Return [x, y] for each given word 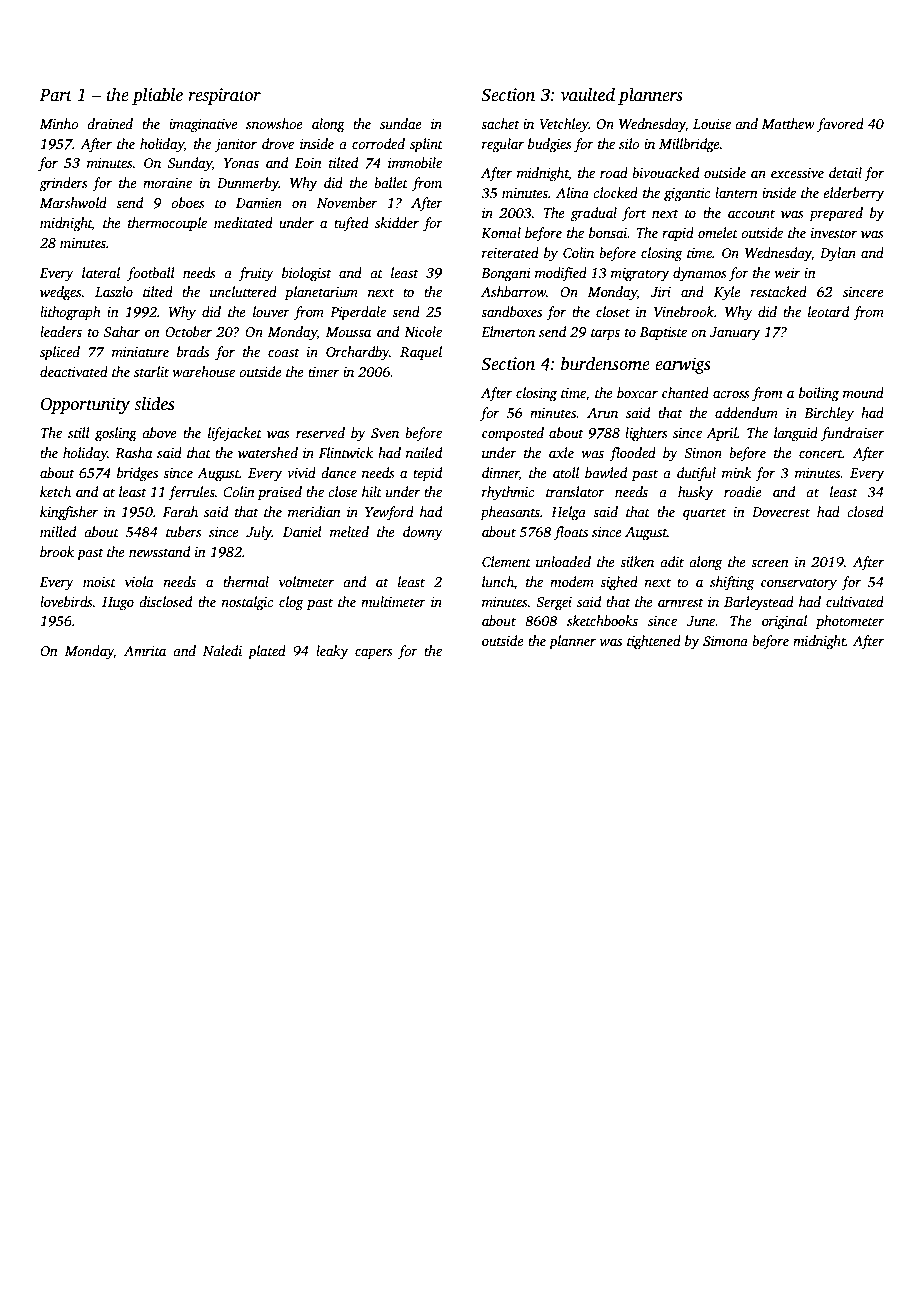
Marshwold [73, 202]
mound [863, 392]
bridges [137, 474]
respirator [224, 96]
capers [374, 654]
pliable [157, 96]
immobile [415, 162]
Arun [602, 413]
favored [840, 125]
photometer [850, 622]
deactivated [74, 371]
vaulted [588, 94]
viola [139, 581]
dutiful [696, 474]
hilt [372, 491]
